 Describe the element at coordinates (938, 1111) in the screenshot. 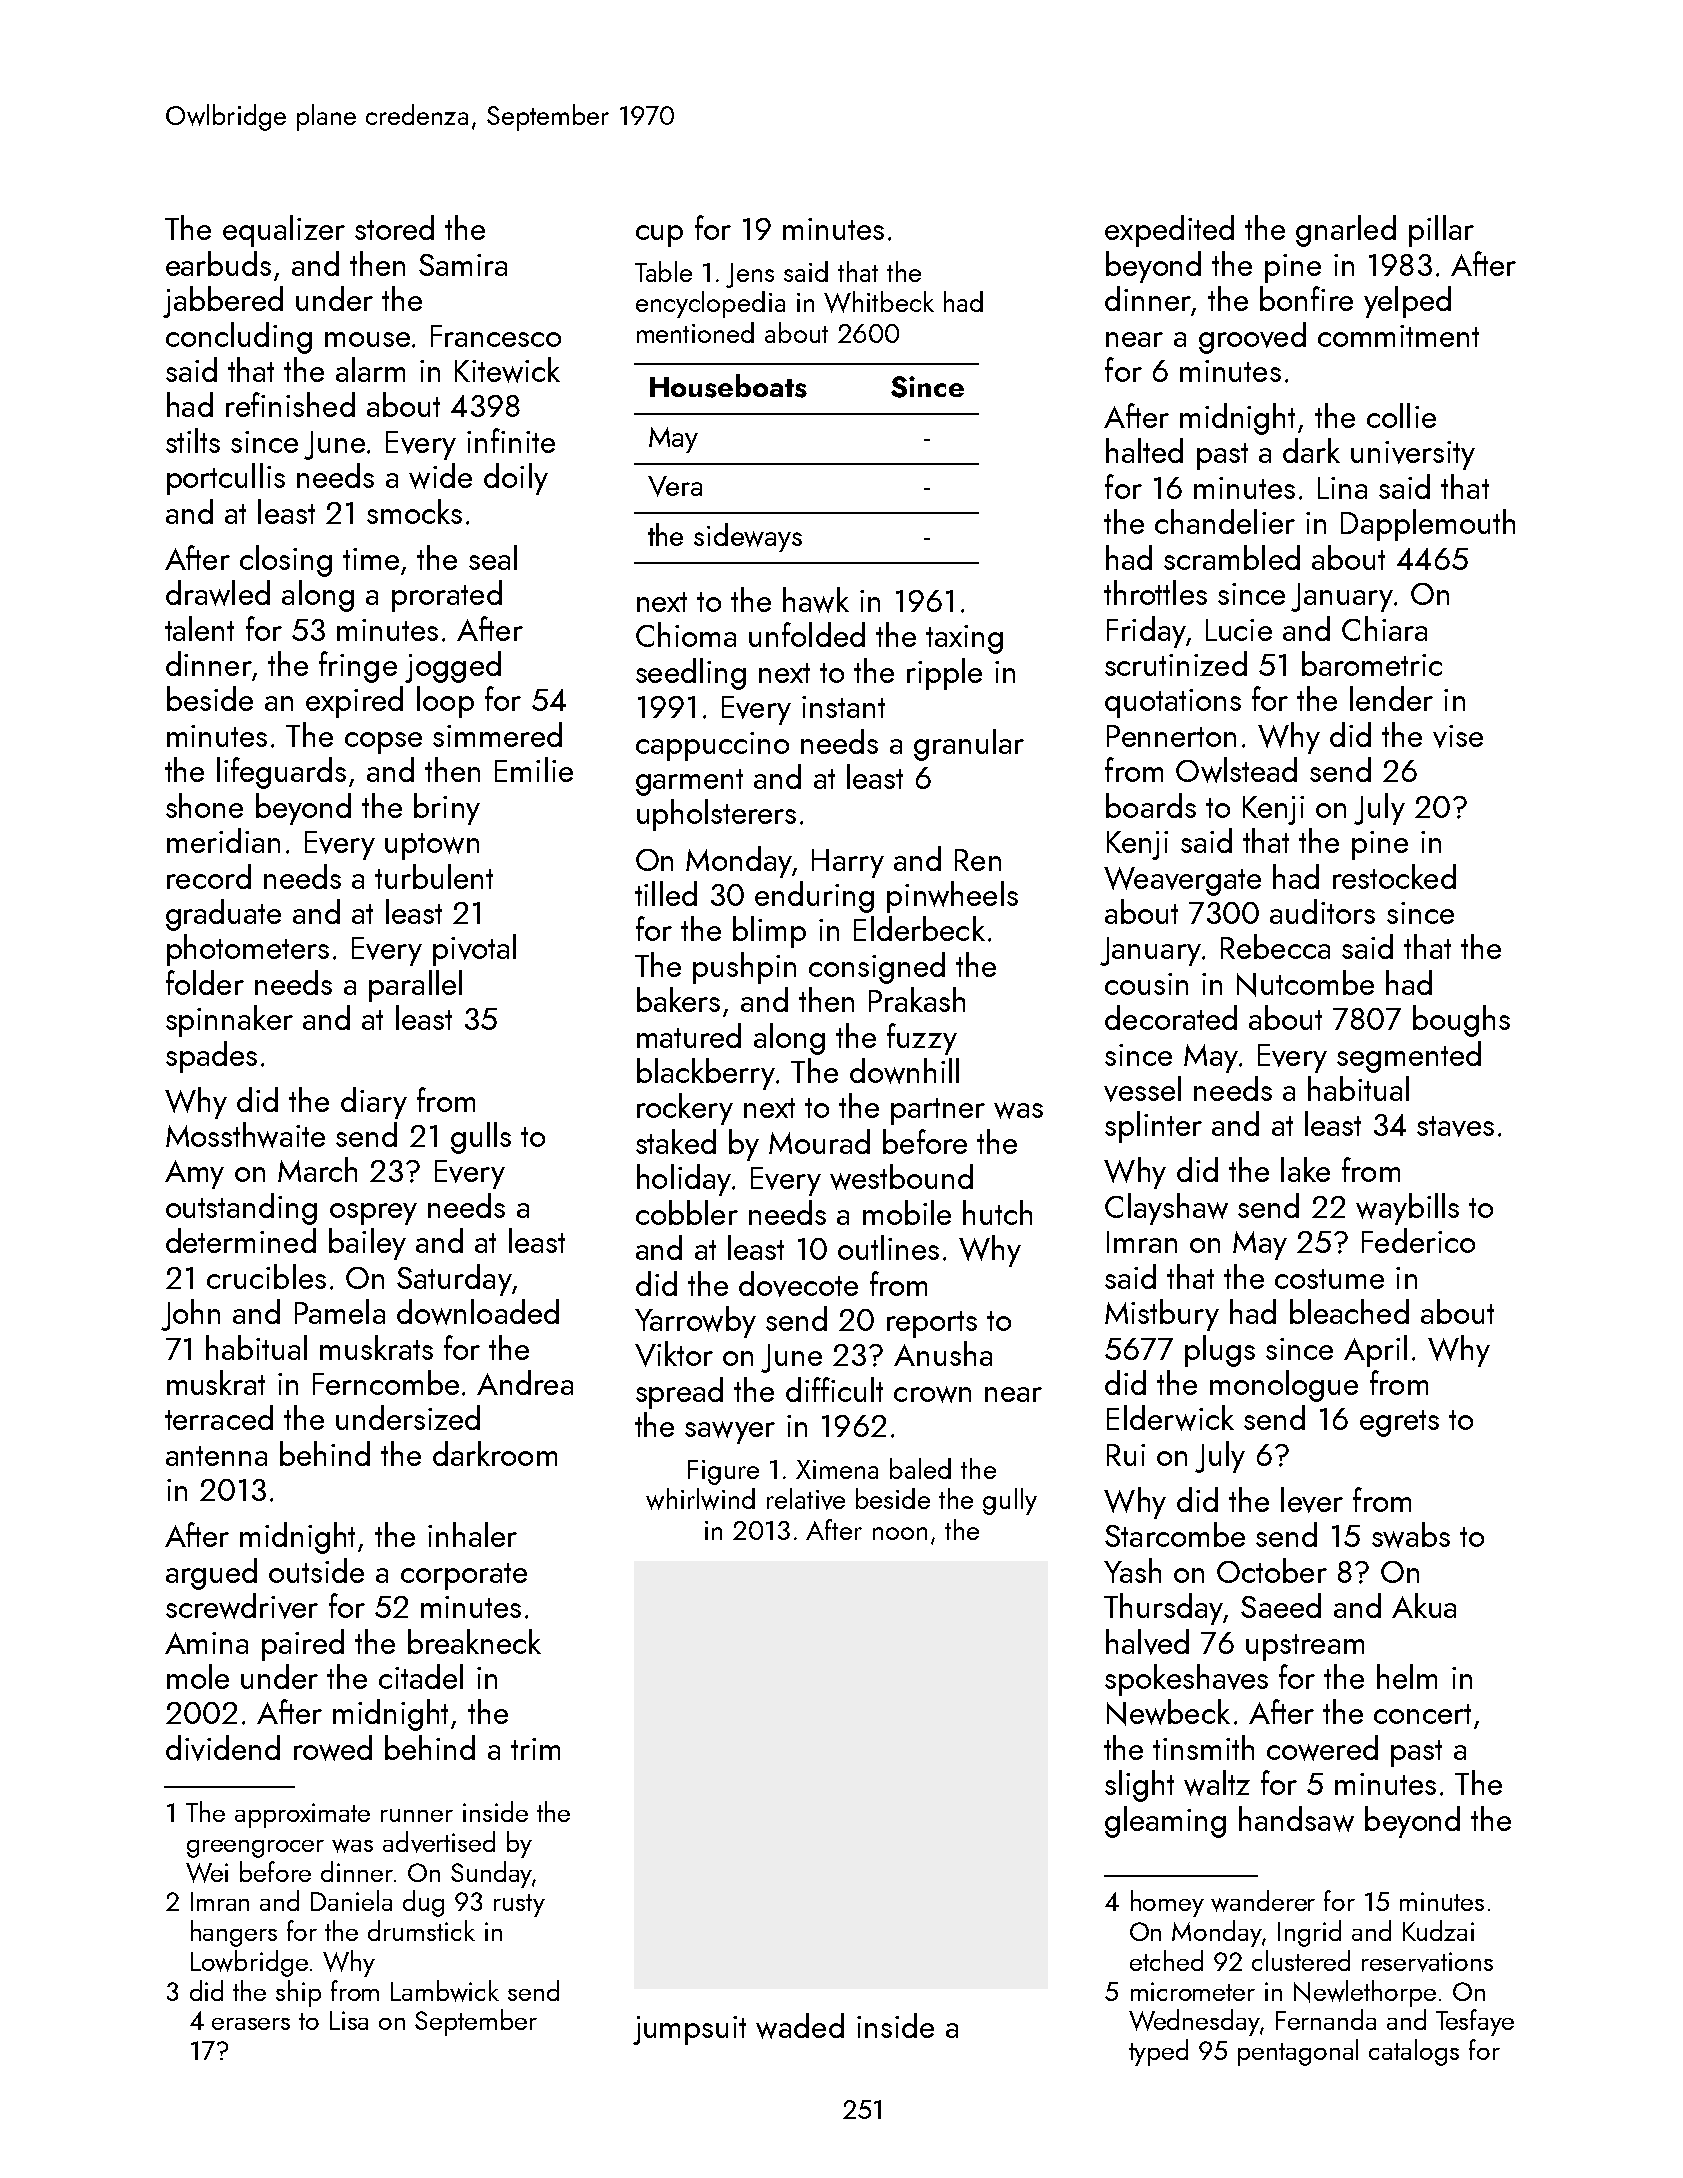

I see `partner` at that location.
